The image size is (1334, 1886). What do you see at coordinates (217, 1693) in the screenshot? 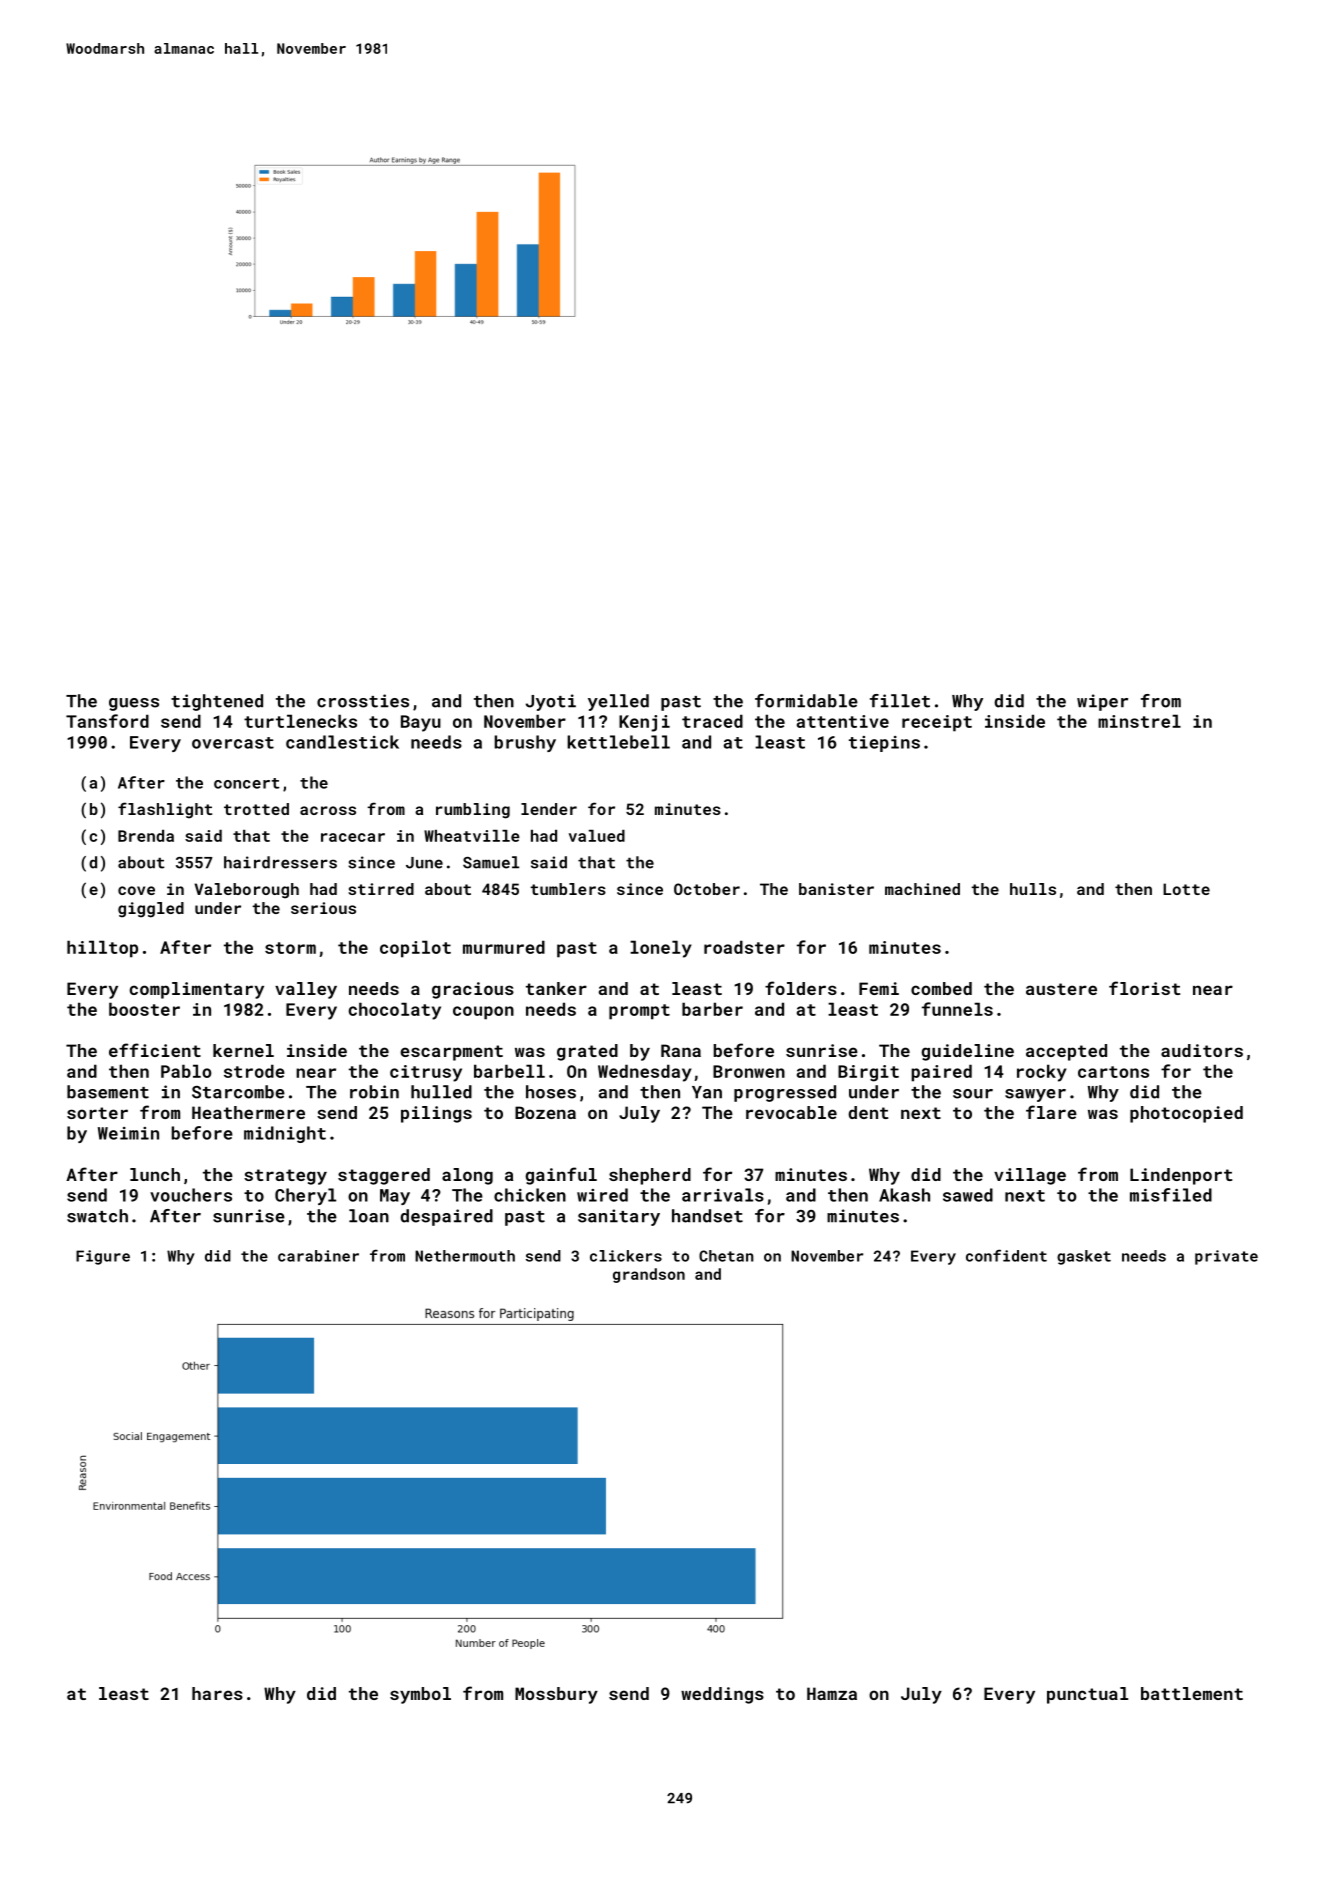
I see `hares` at bounding box center [217, 1693].
